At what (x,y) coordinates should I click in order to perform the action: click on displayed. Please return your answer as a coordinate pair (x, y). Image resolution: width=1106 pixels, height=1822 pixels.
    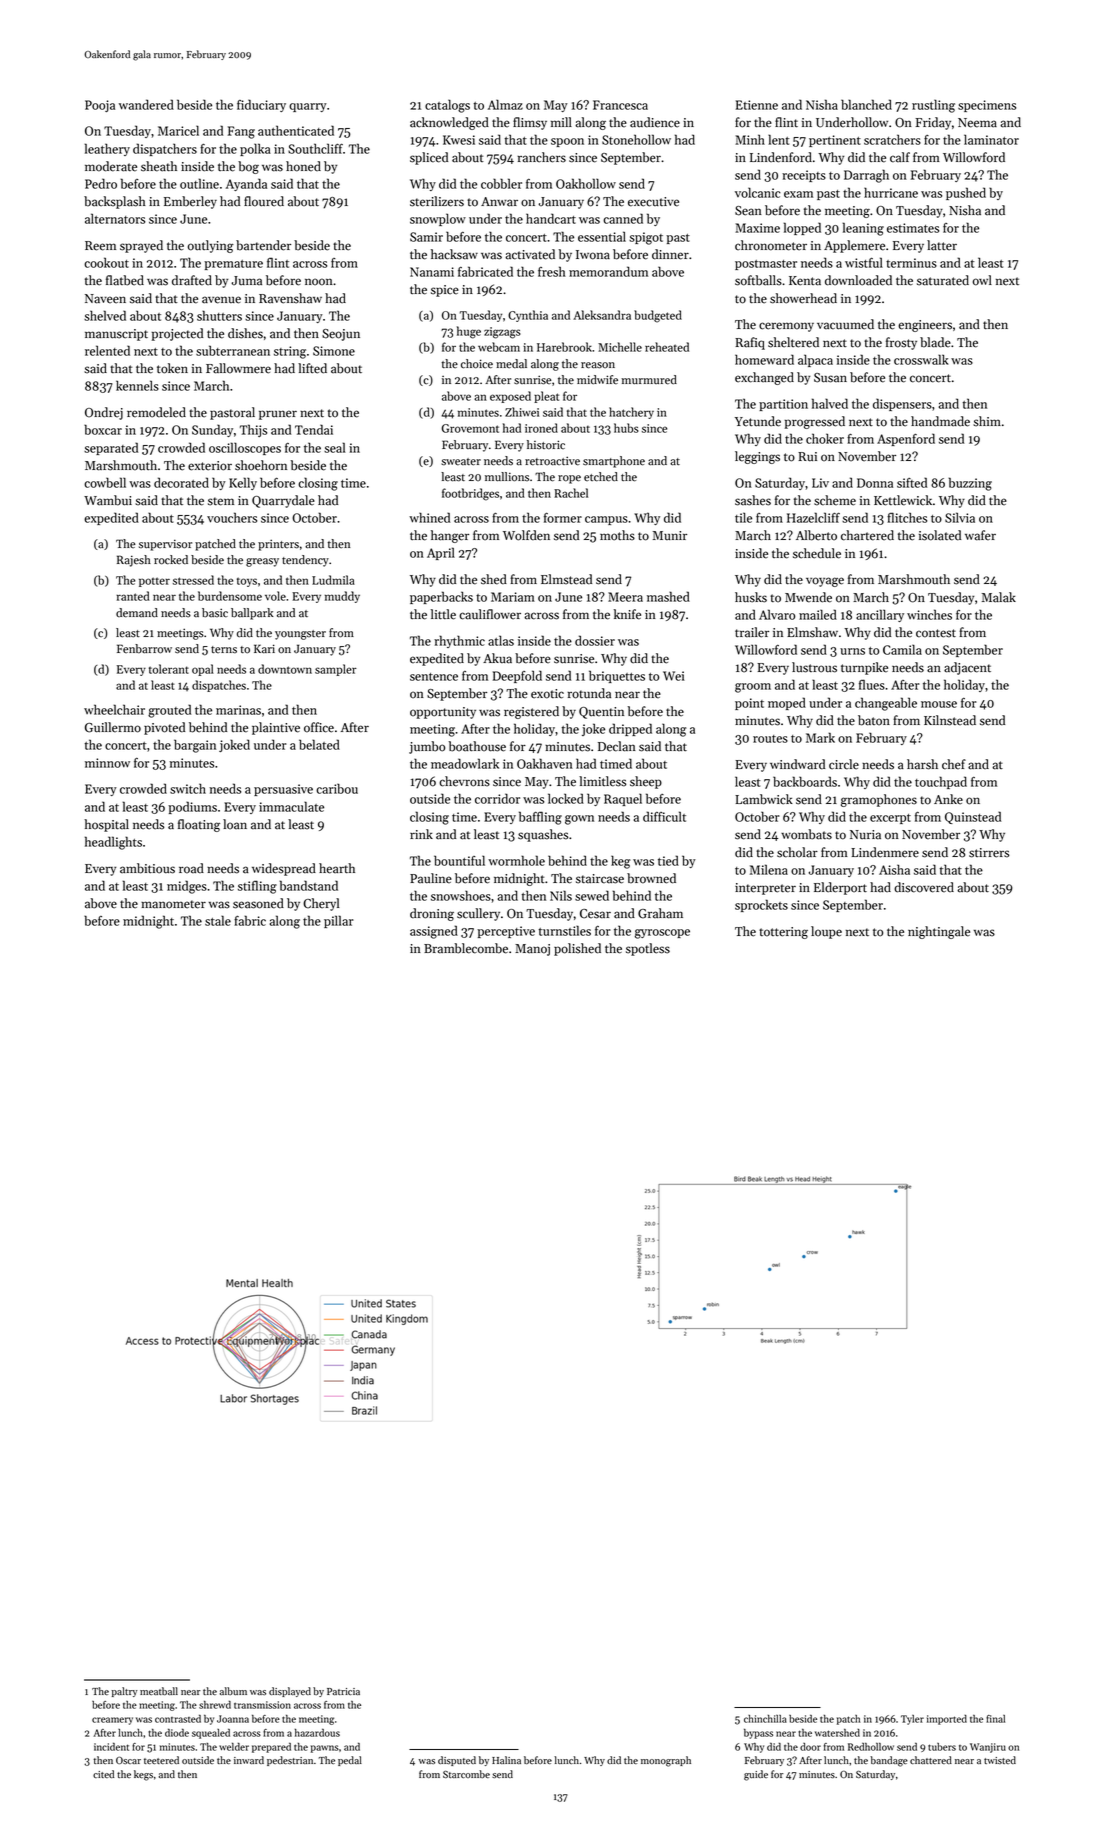
    Looking at the image, I should click on (290, 1692).
